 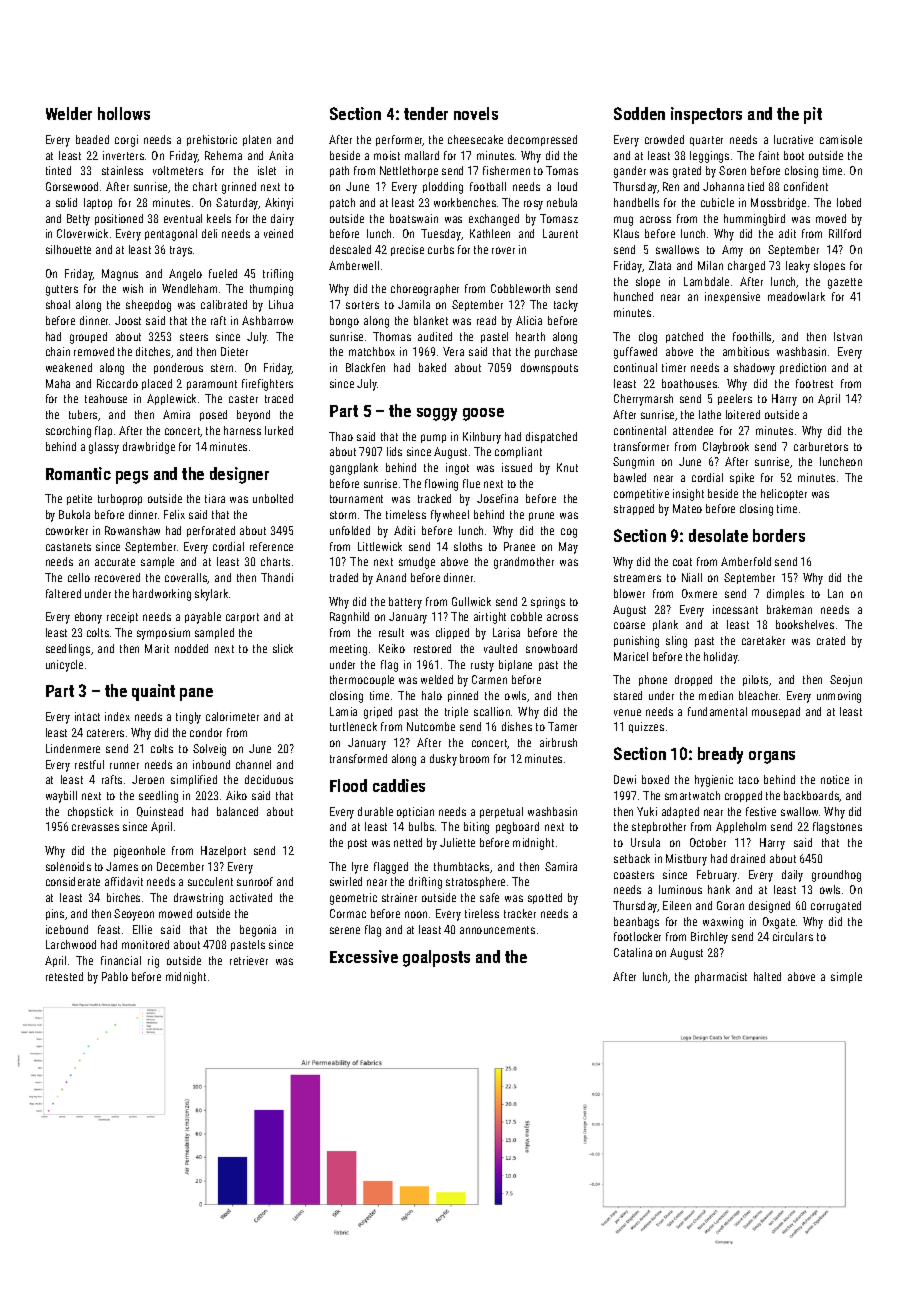 What do you see at coordinates (680, 812) in the page?
I see `adapted` at bounding box center [680, 812].
